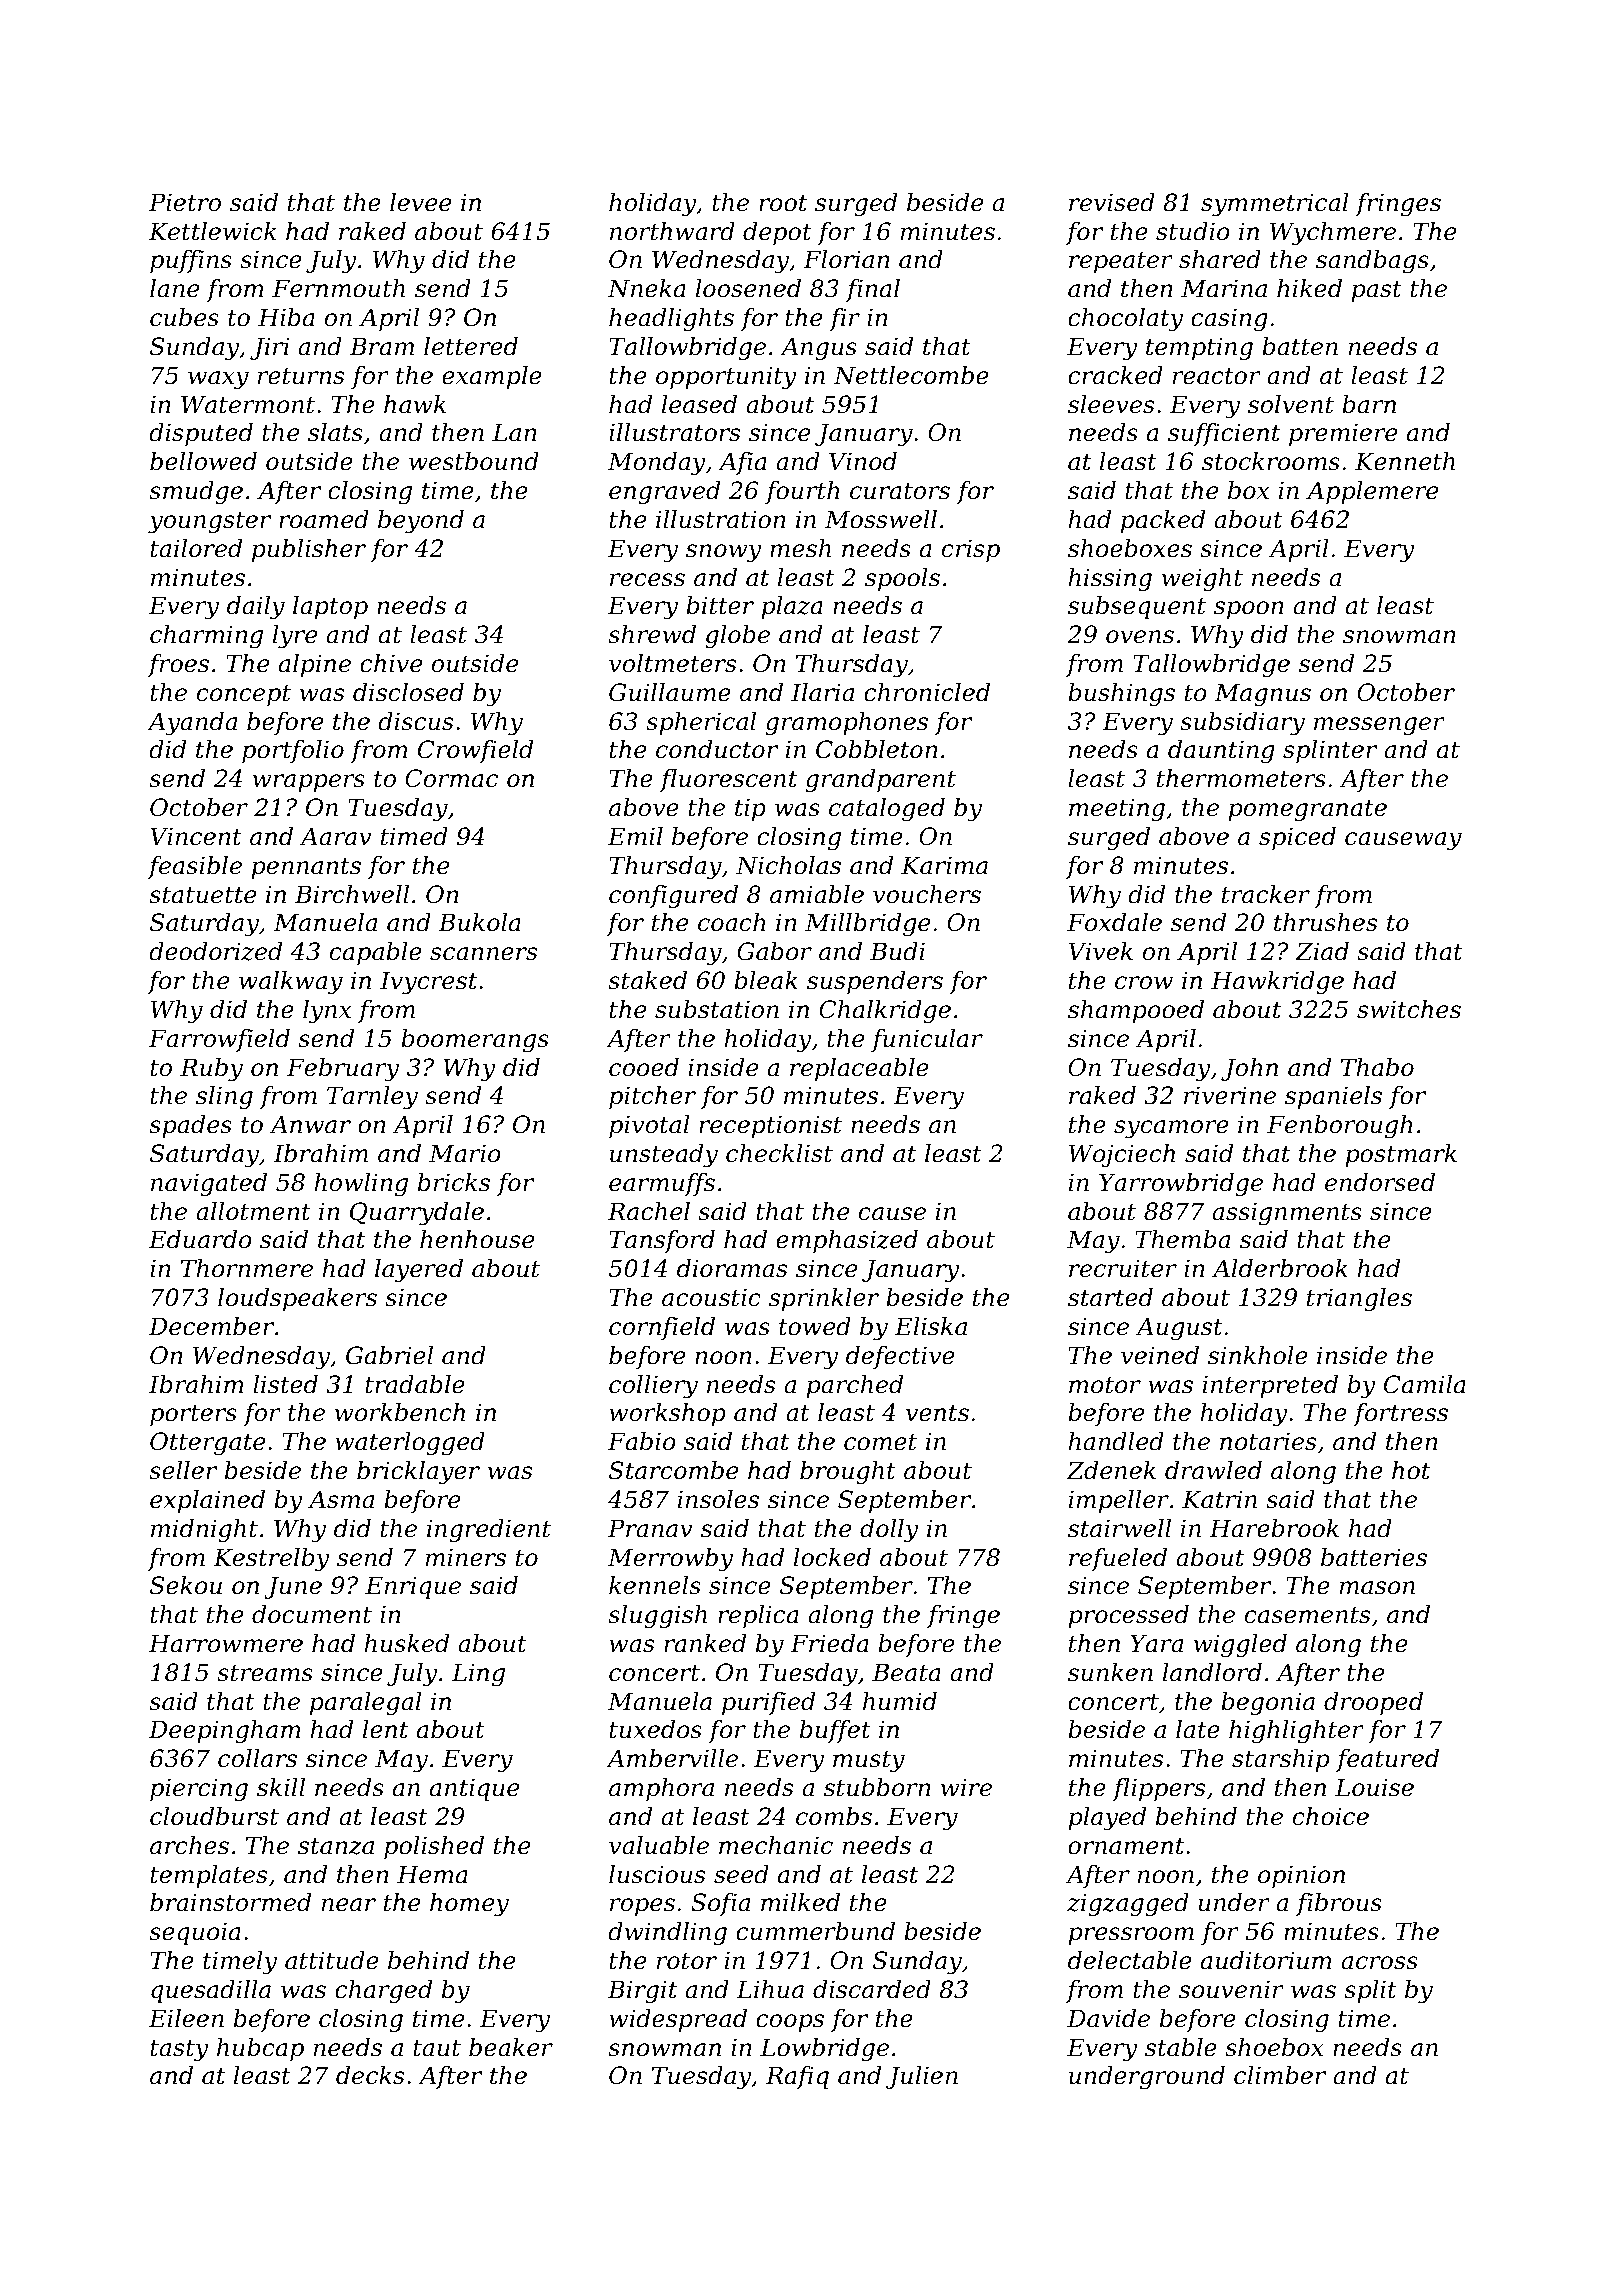 This document has width=1620, height=2292. I want to click on homey, so click(469, 1905).
